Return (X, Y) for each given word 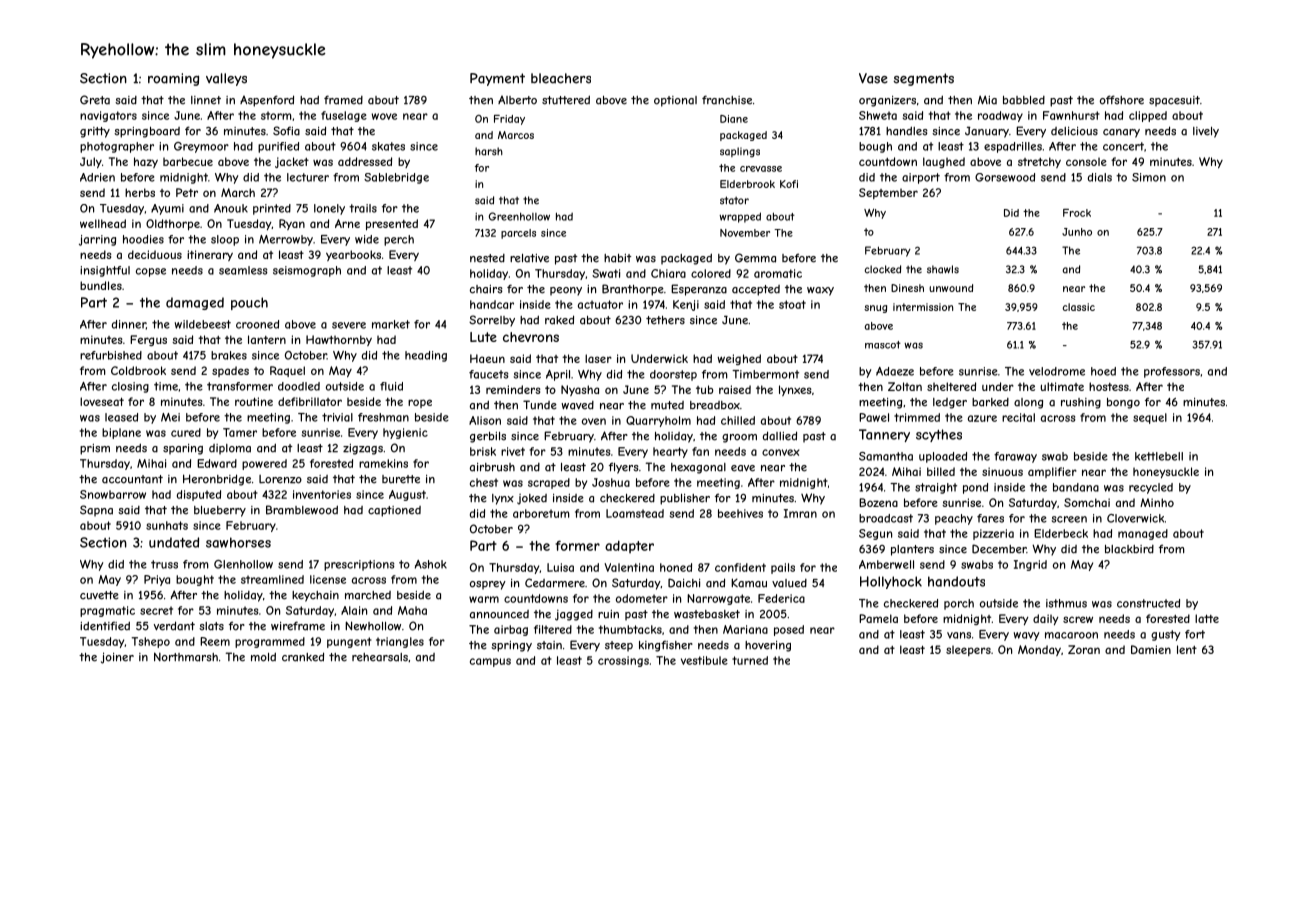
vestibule (704, 660)
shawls (943, 269)
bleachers (561, 78)
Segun (875, 534)
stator (734, 200)
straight (936, 488)
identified (105, 626)
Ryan (292, 224)
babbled (1024, 100)
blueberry (220, 511)
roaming (173, 79)
